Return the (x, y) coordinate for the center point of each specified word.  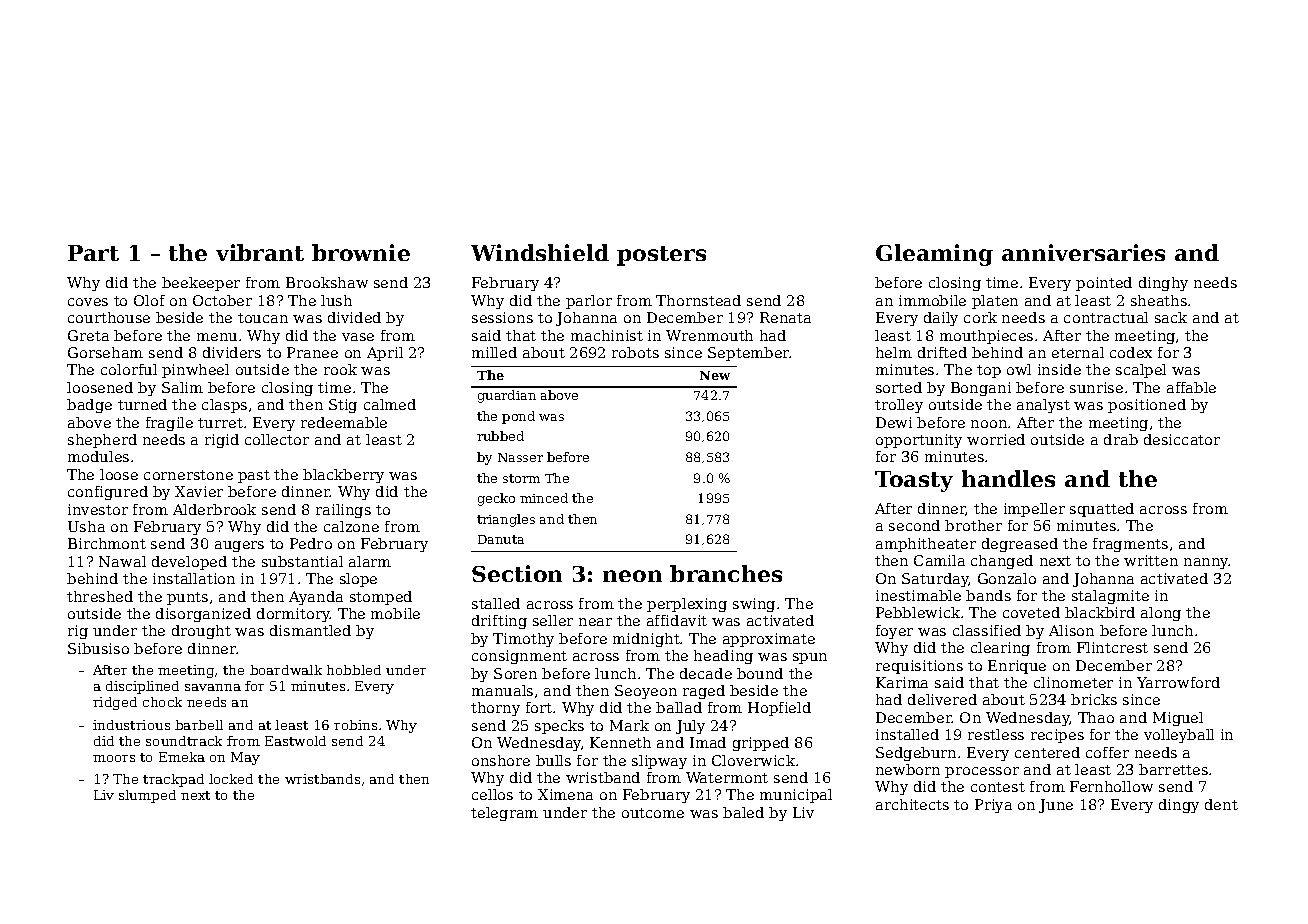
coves (88, 302)
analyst (1043, 406)
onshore (501, 760)
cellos (492, 794)
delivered (942, 699)
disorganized (203, 615)
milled (494, 352)
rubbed (500, 436)
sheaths (1159, 300)
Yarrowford (1178, 682)
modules (98, 456)
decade (706, 673)
